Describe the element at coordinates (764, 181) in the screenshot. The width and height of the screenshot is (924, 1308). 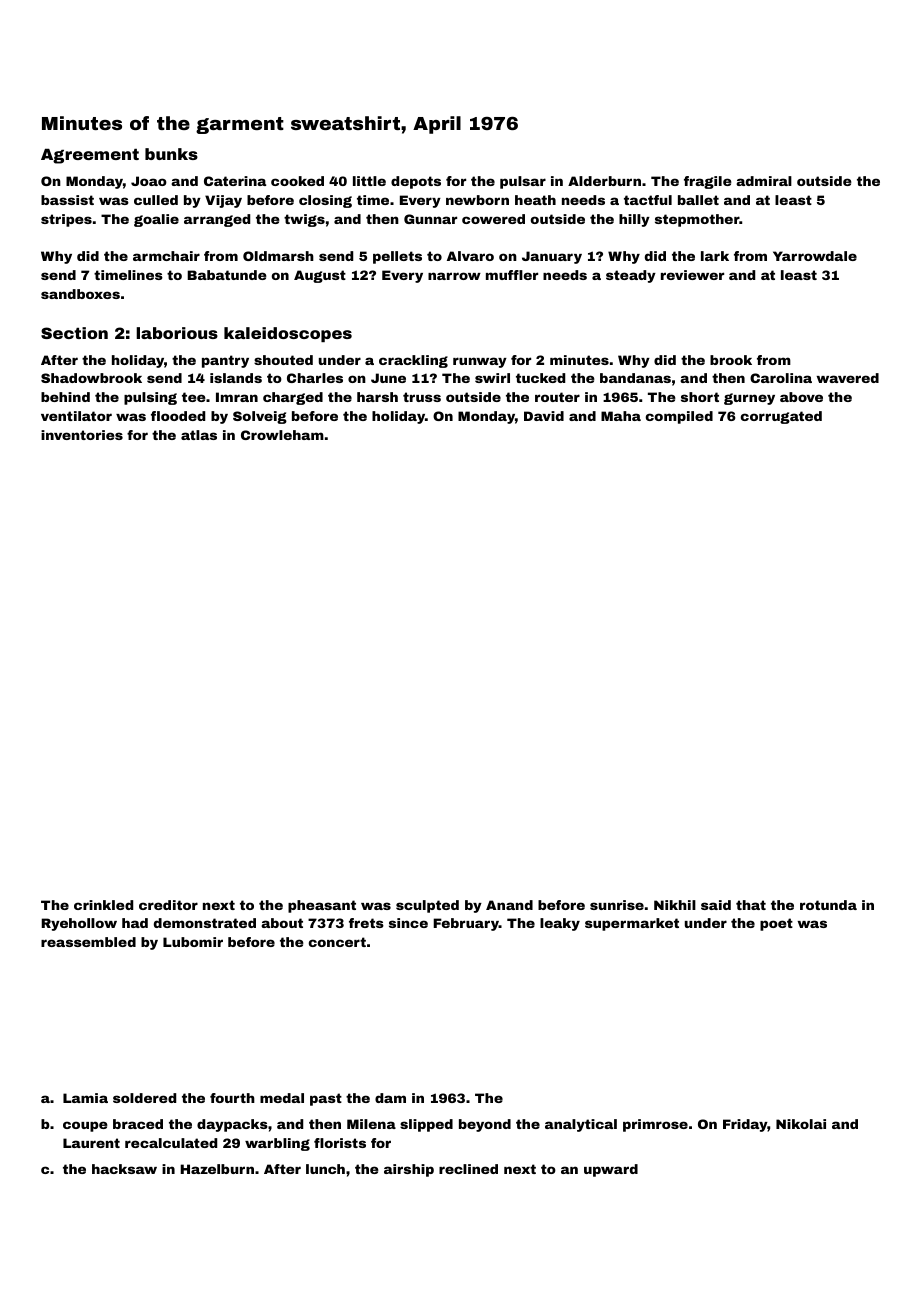
I see `admiral` at that location.
